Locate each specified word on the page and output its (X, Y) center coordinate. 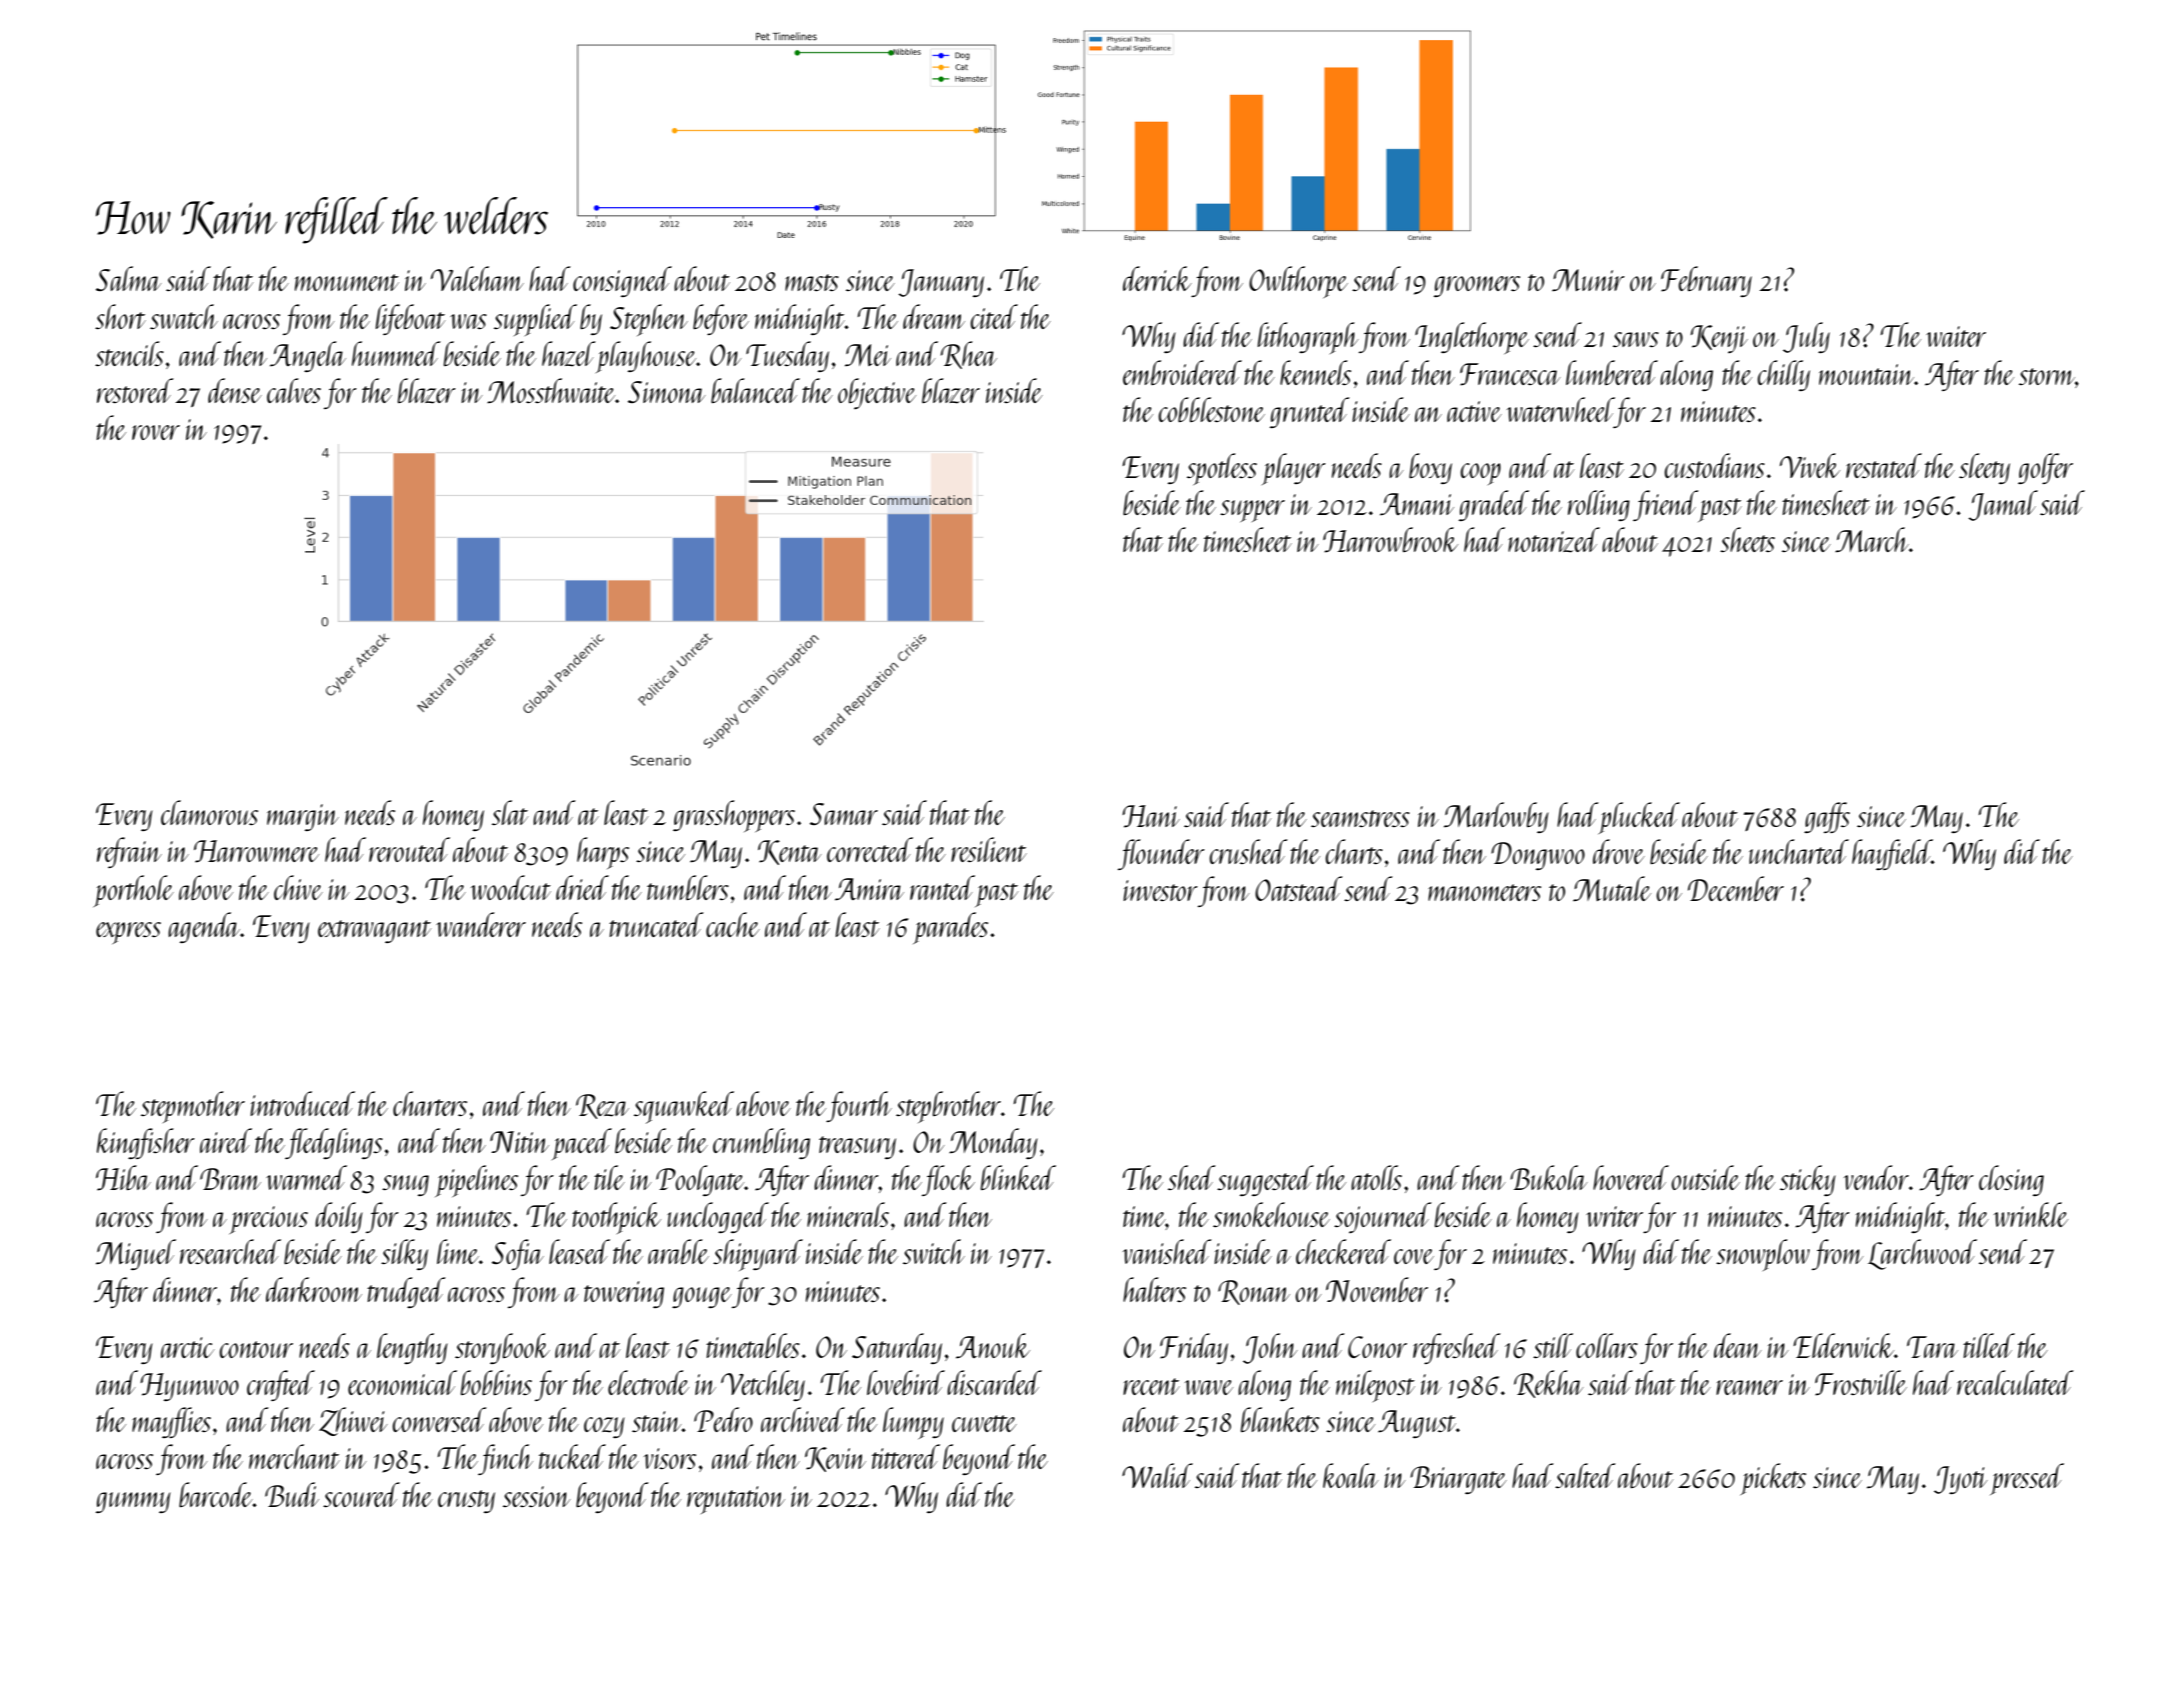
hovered (1631, 1177)
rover (156, 432)
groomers (1477, 286)
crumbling (761, 1143)
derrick (1157, 278)
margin (303, 817)
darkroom (314, 1289)
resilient (989, 849)
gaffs (1827, 817)
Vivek (1810, 465)
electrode (648, 1382)
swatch (184, 316)
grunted (1310, 412)
